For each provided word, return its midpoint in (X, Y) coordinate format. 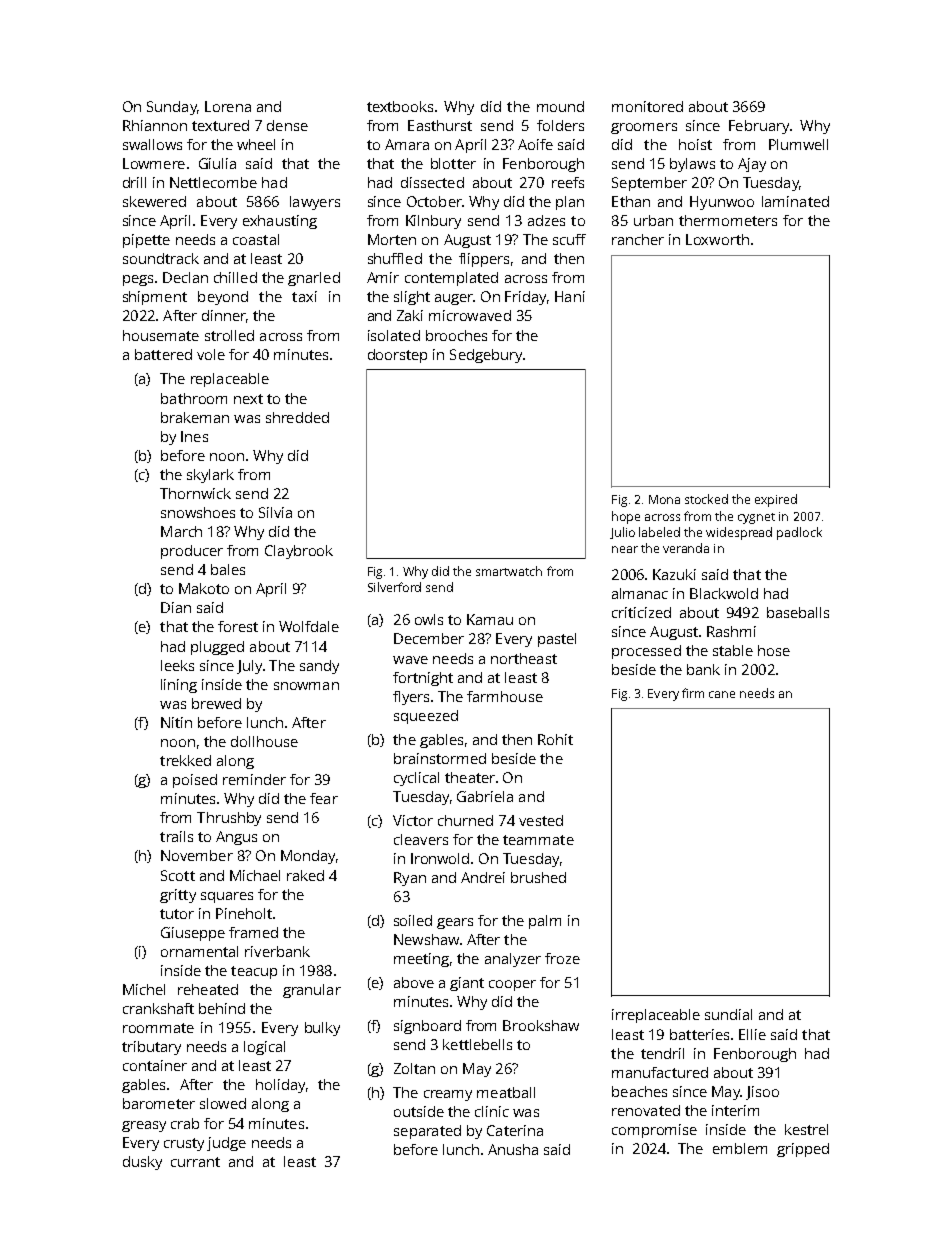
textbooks (400, 106)
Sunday (172, 108)
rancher (638, 239)
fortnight (423, 679)
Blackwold (724, 593)
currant (195, 1162)
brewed (216, 703)
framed (253, 932)
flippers (484, 260)
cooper (512, 985)
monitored (647, 106)
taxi (304, 296)
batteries (699, 1034)
